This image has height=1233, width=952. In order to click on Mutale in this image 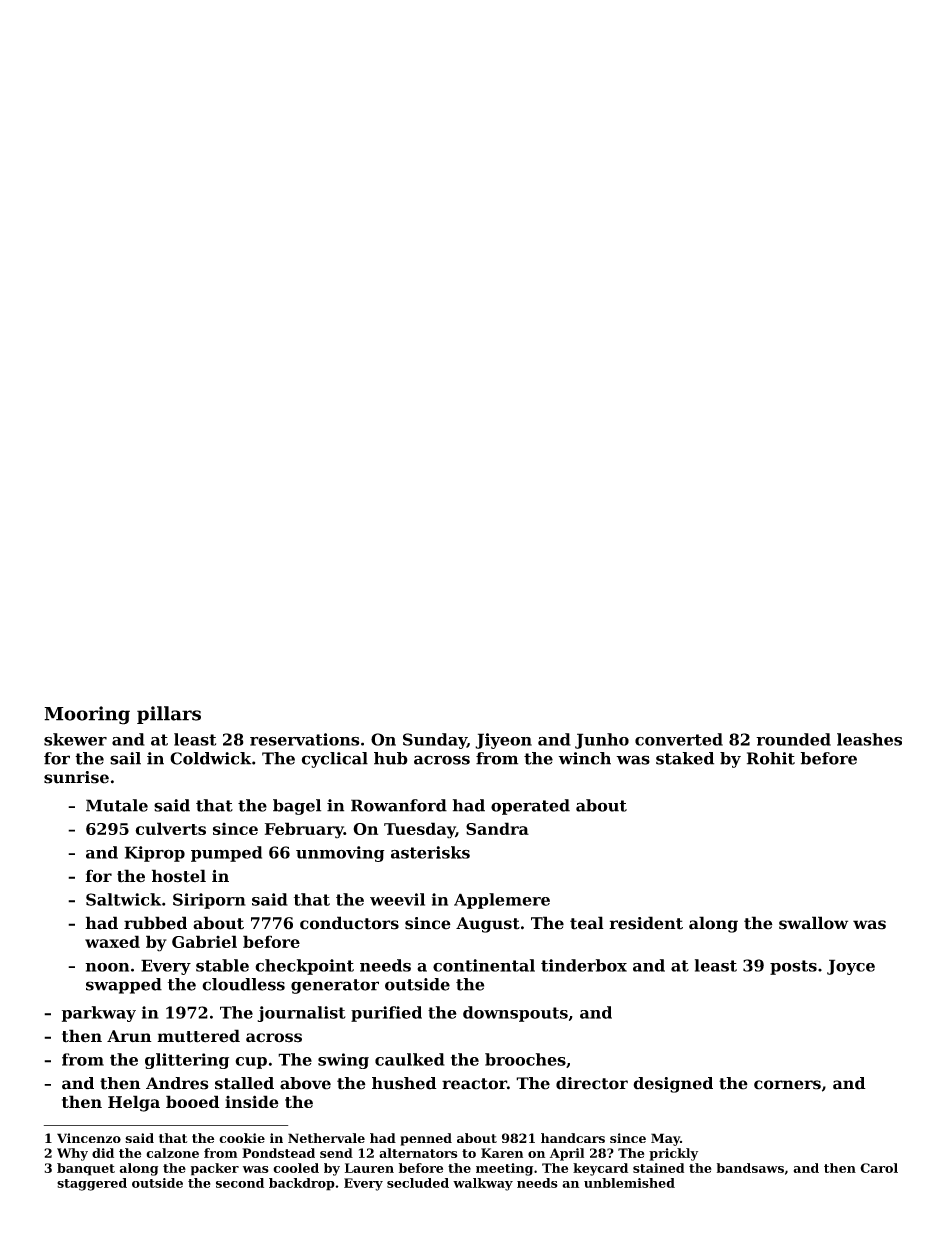, I will do `click(117, 805)`.
